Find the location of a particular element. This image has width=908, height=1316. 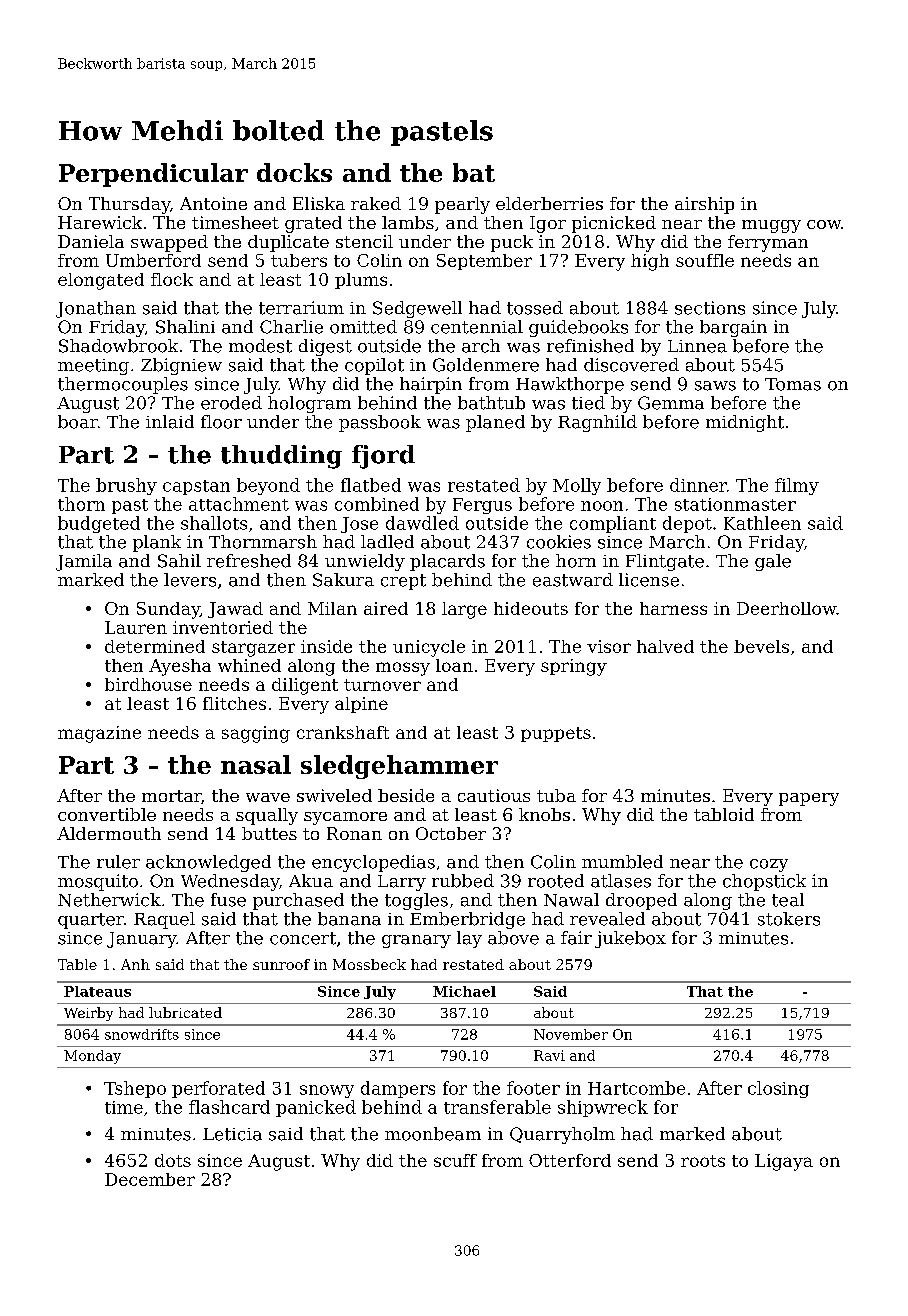

inlaid is located at coordinates (170, 422).
